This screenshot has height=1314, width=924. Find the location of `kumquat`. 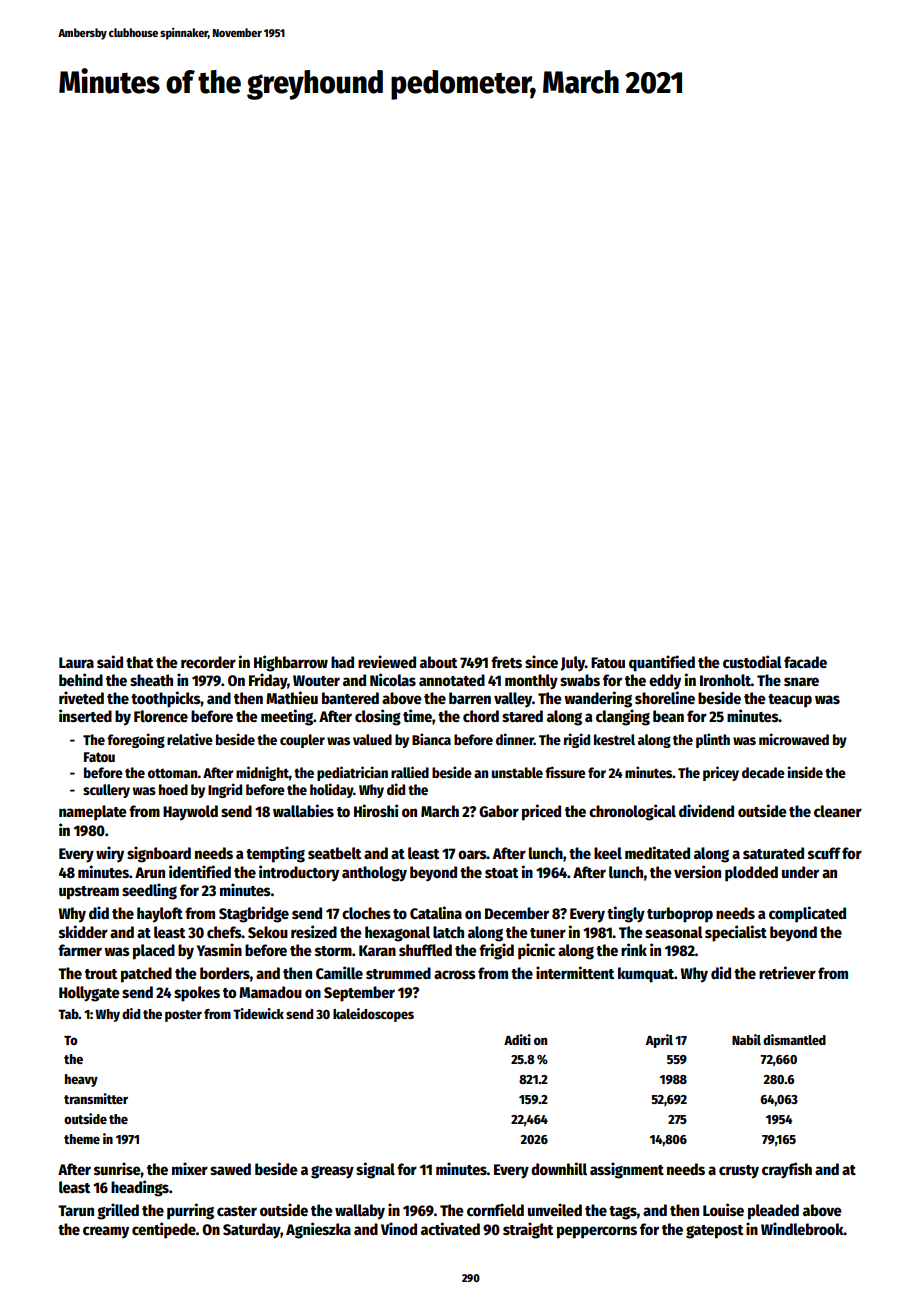

kumquat is located at coordinates (646, 975).
